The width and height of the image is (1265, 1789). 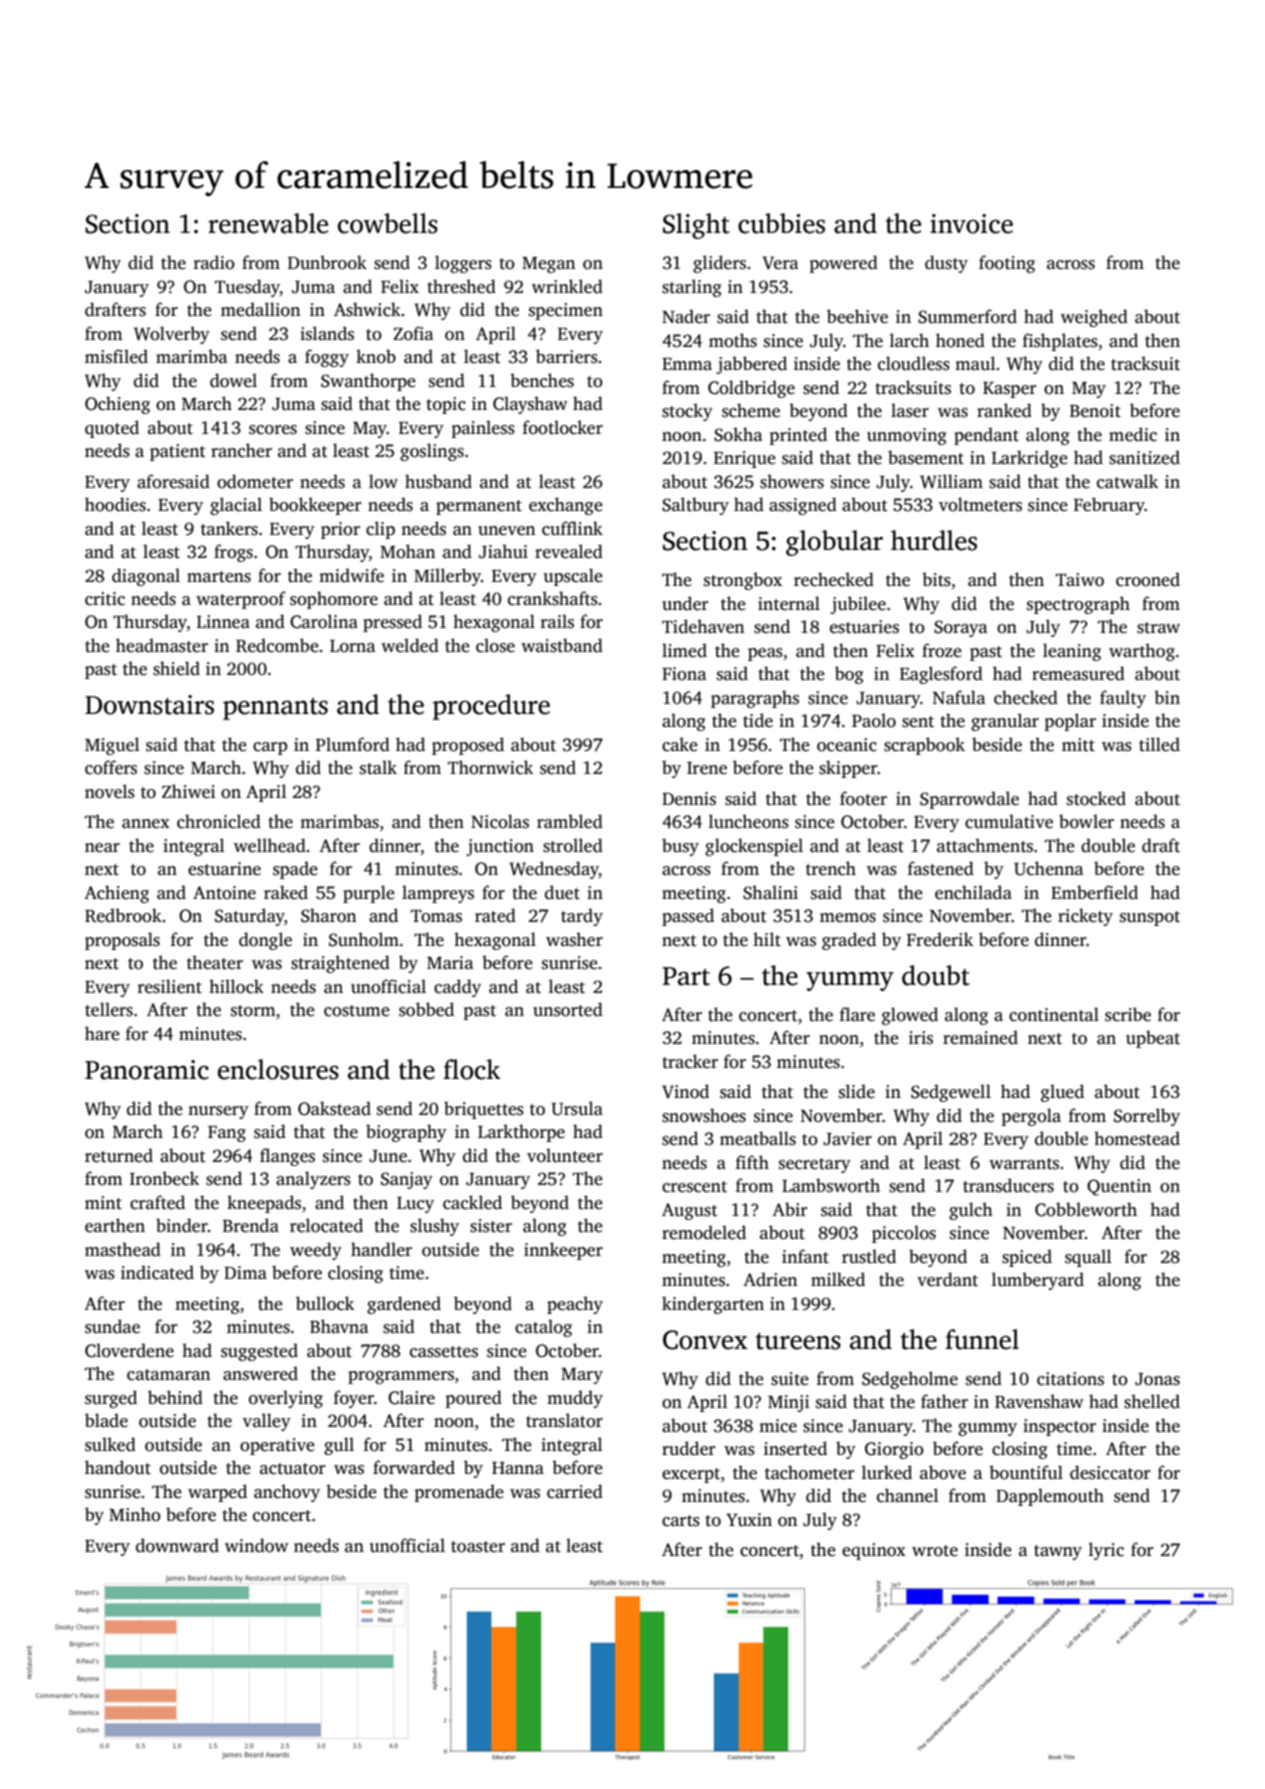 I want to click on dowel, so click(x=233, y=380).
